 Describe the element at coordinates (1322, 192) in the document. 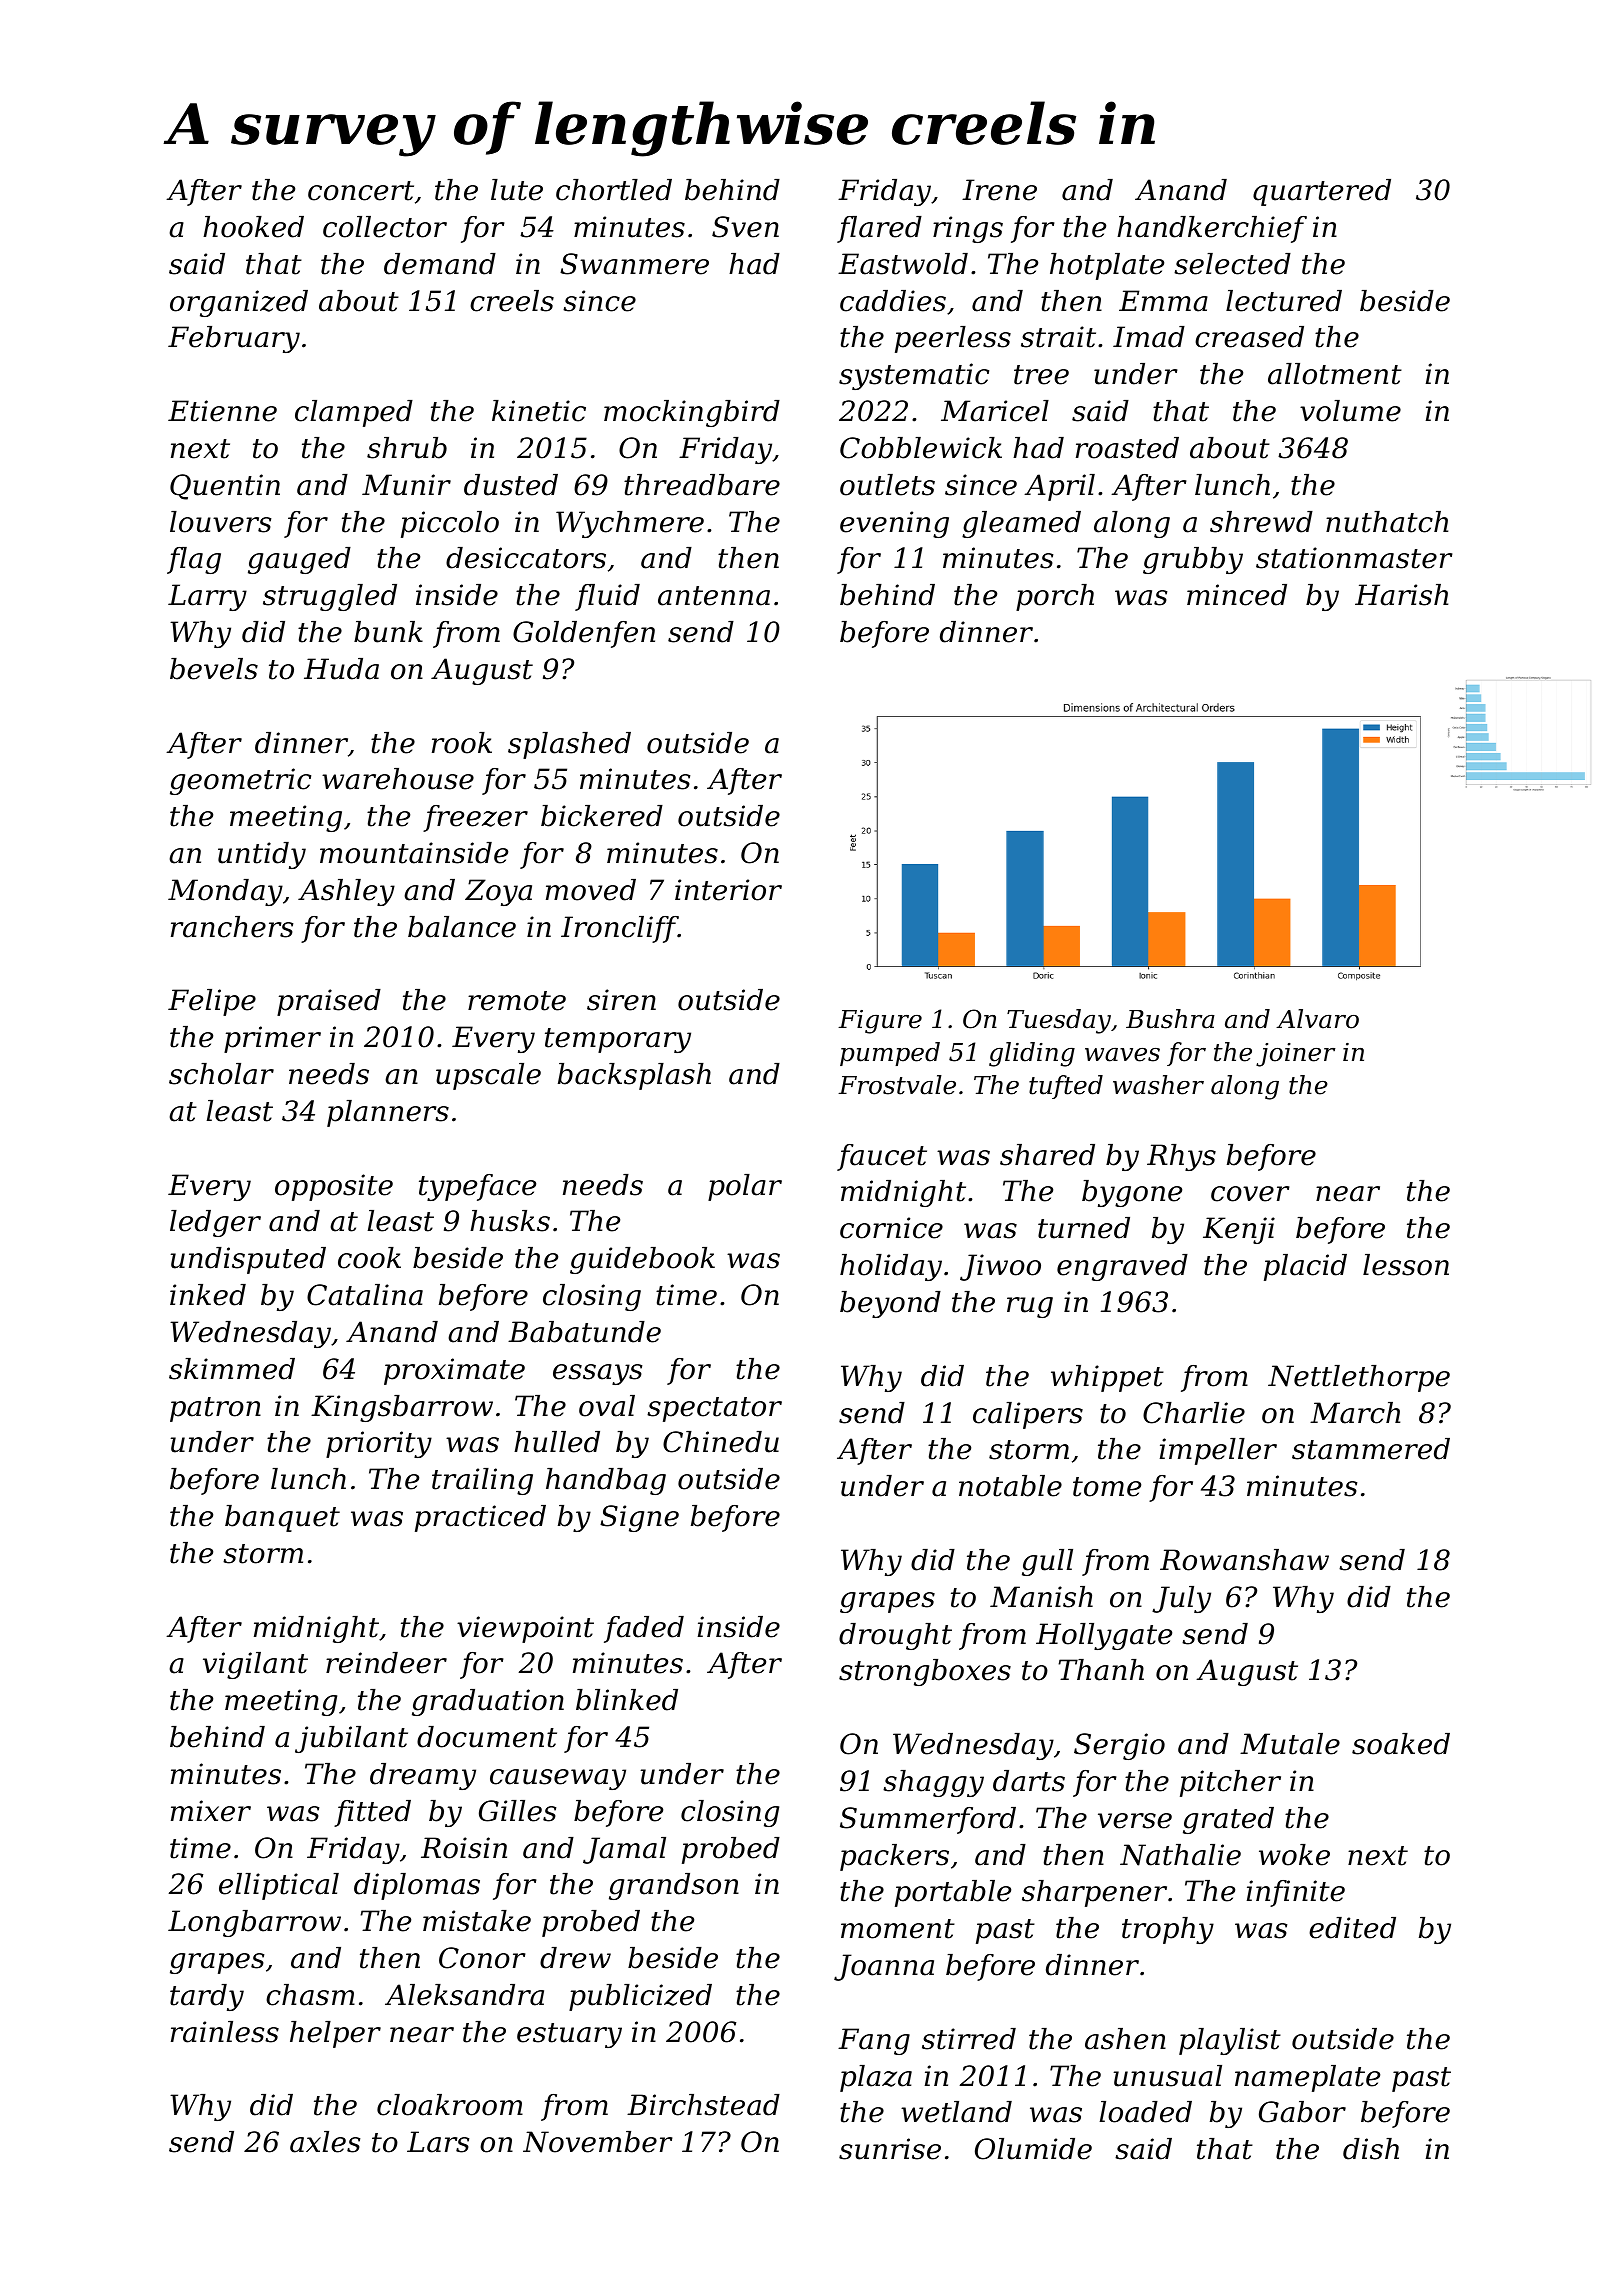

I see `quartered` at that location.
